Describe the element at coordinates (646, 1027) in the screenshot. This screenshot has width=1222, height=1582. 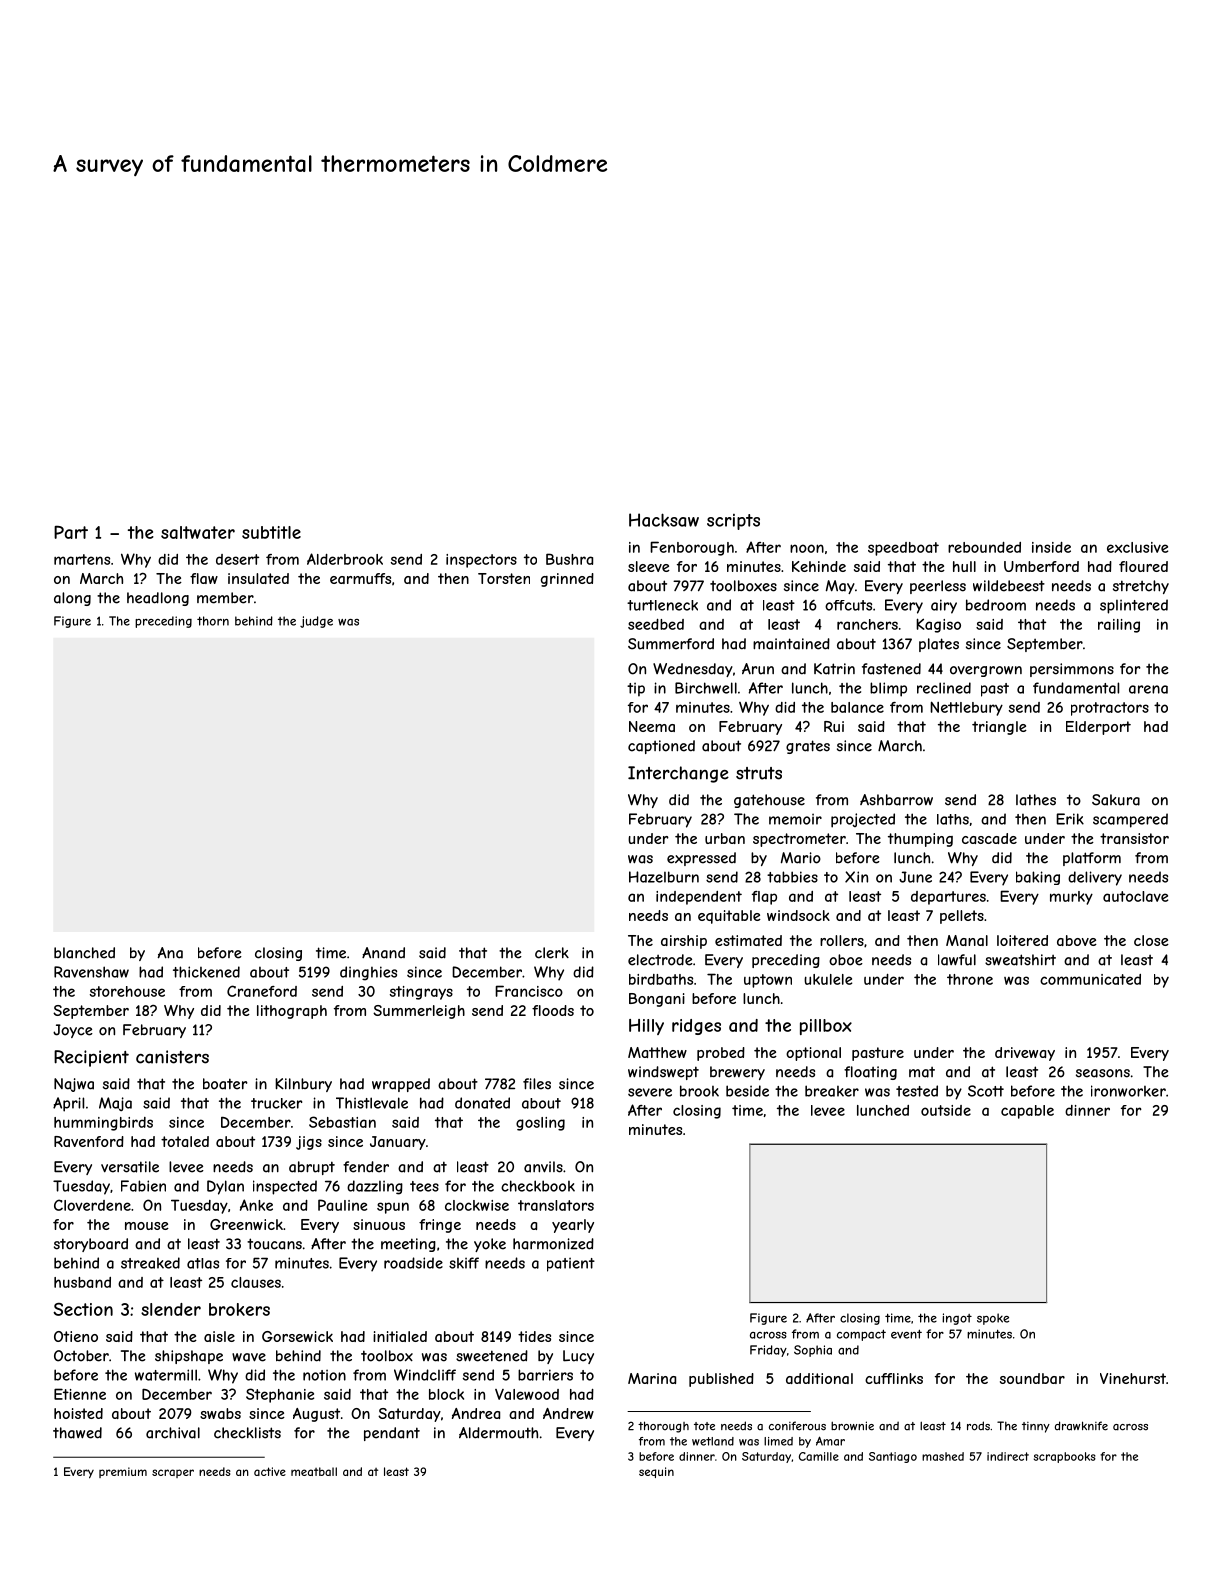
I see `Hilly` at that location.
